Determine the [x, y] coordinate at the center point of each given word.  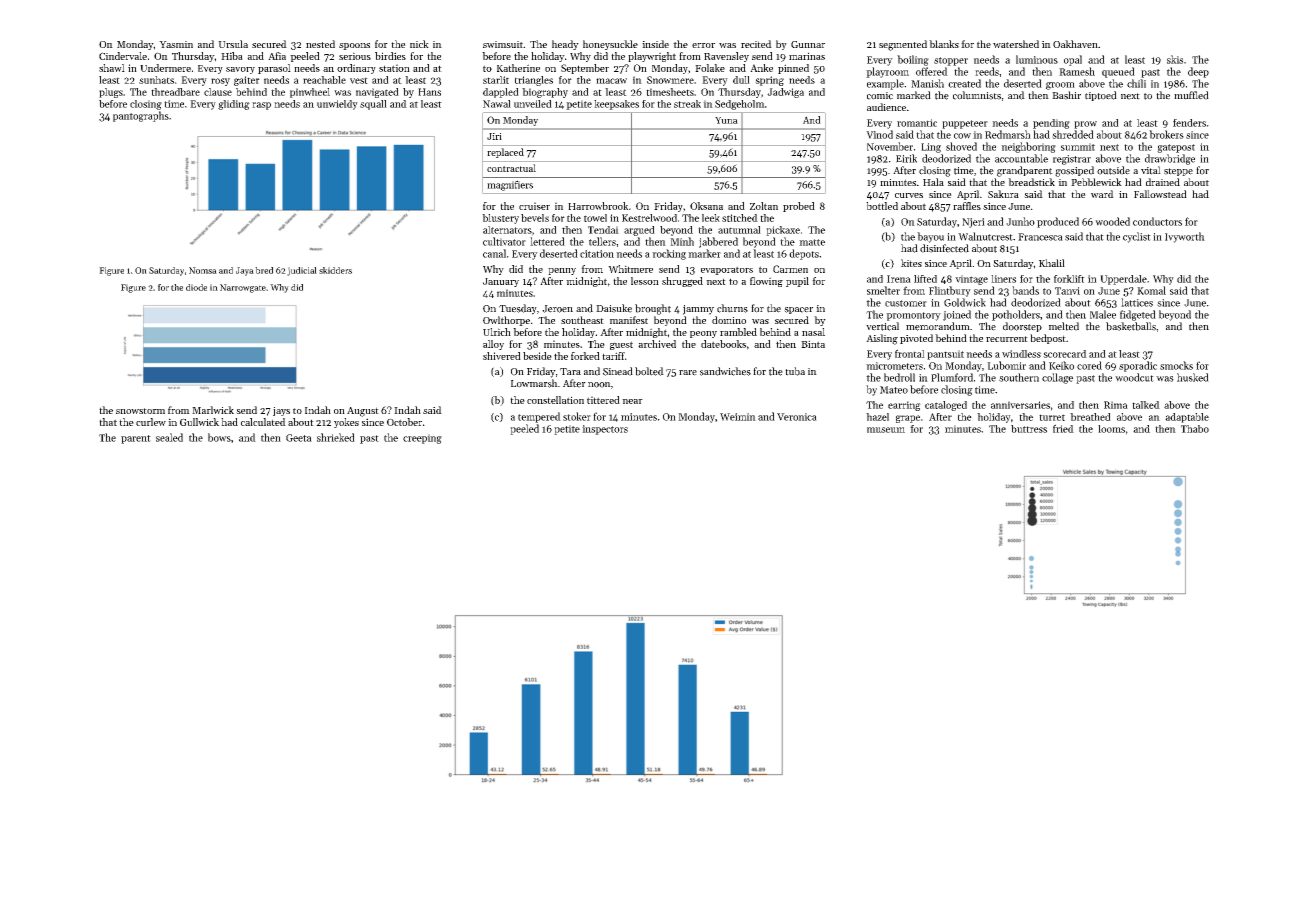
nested [320, 44]
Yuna [726, 120]
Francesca [1040, 237]
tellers [602, 241]
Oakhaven [1075, 44]
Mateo [894, 390]
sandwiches [725, 371]
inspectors [605, 430]
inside [655, 44]
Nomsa [203, 270]
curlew [151, 422]
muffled [1191, 95]
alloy [493, 345]
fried [1063, 428]
